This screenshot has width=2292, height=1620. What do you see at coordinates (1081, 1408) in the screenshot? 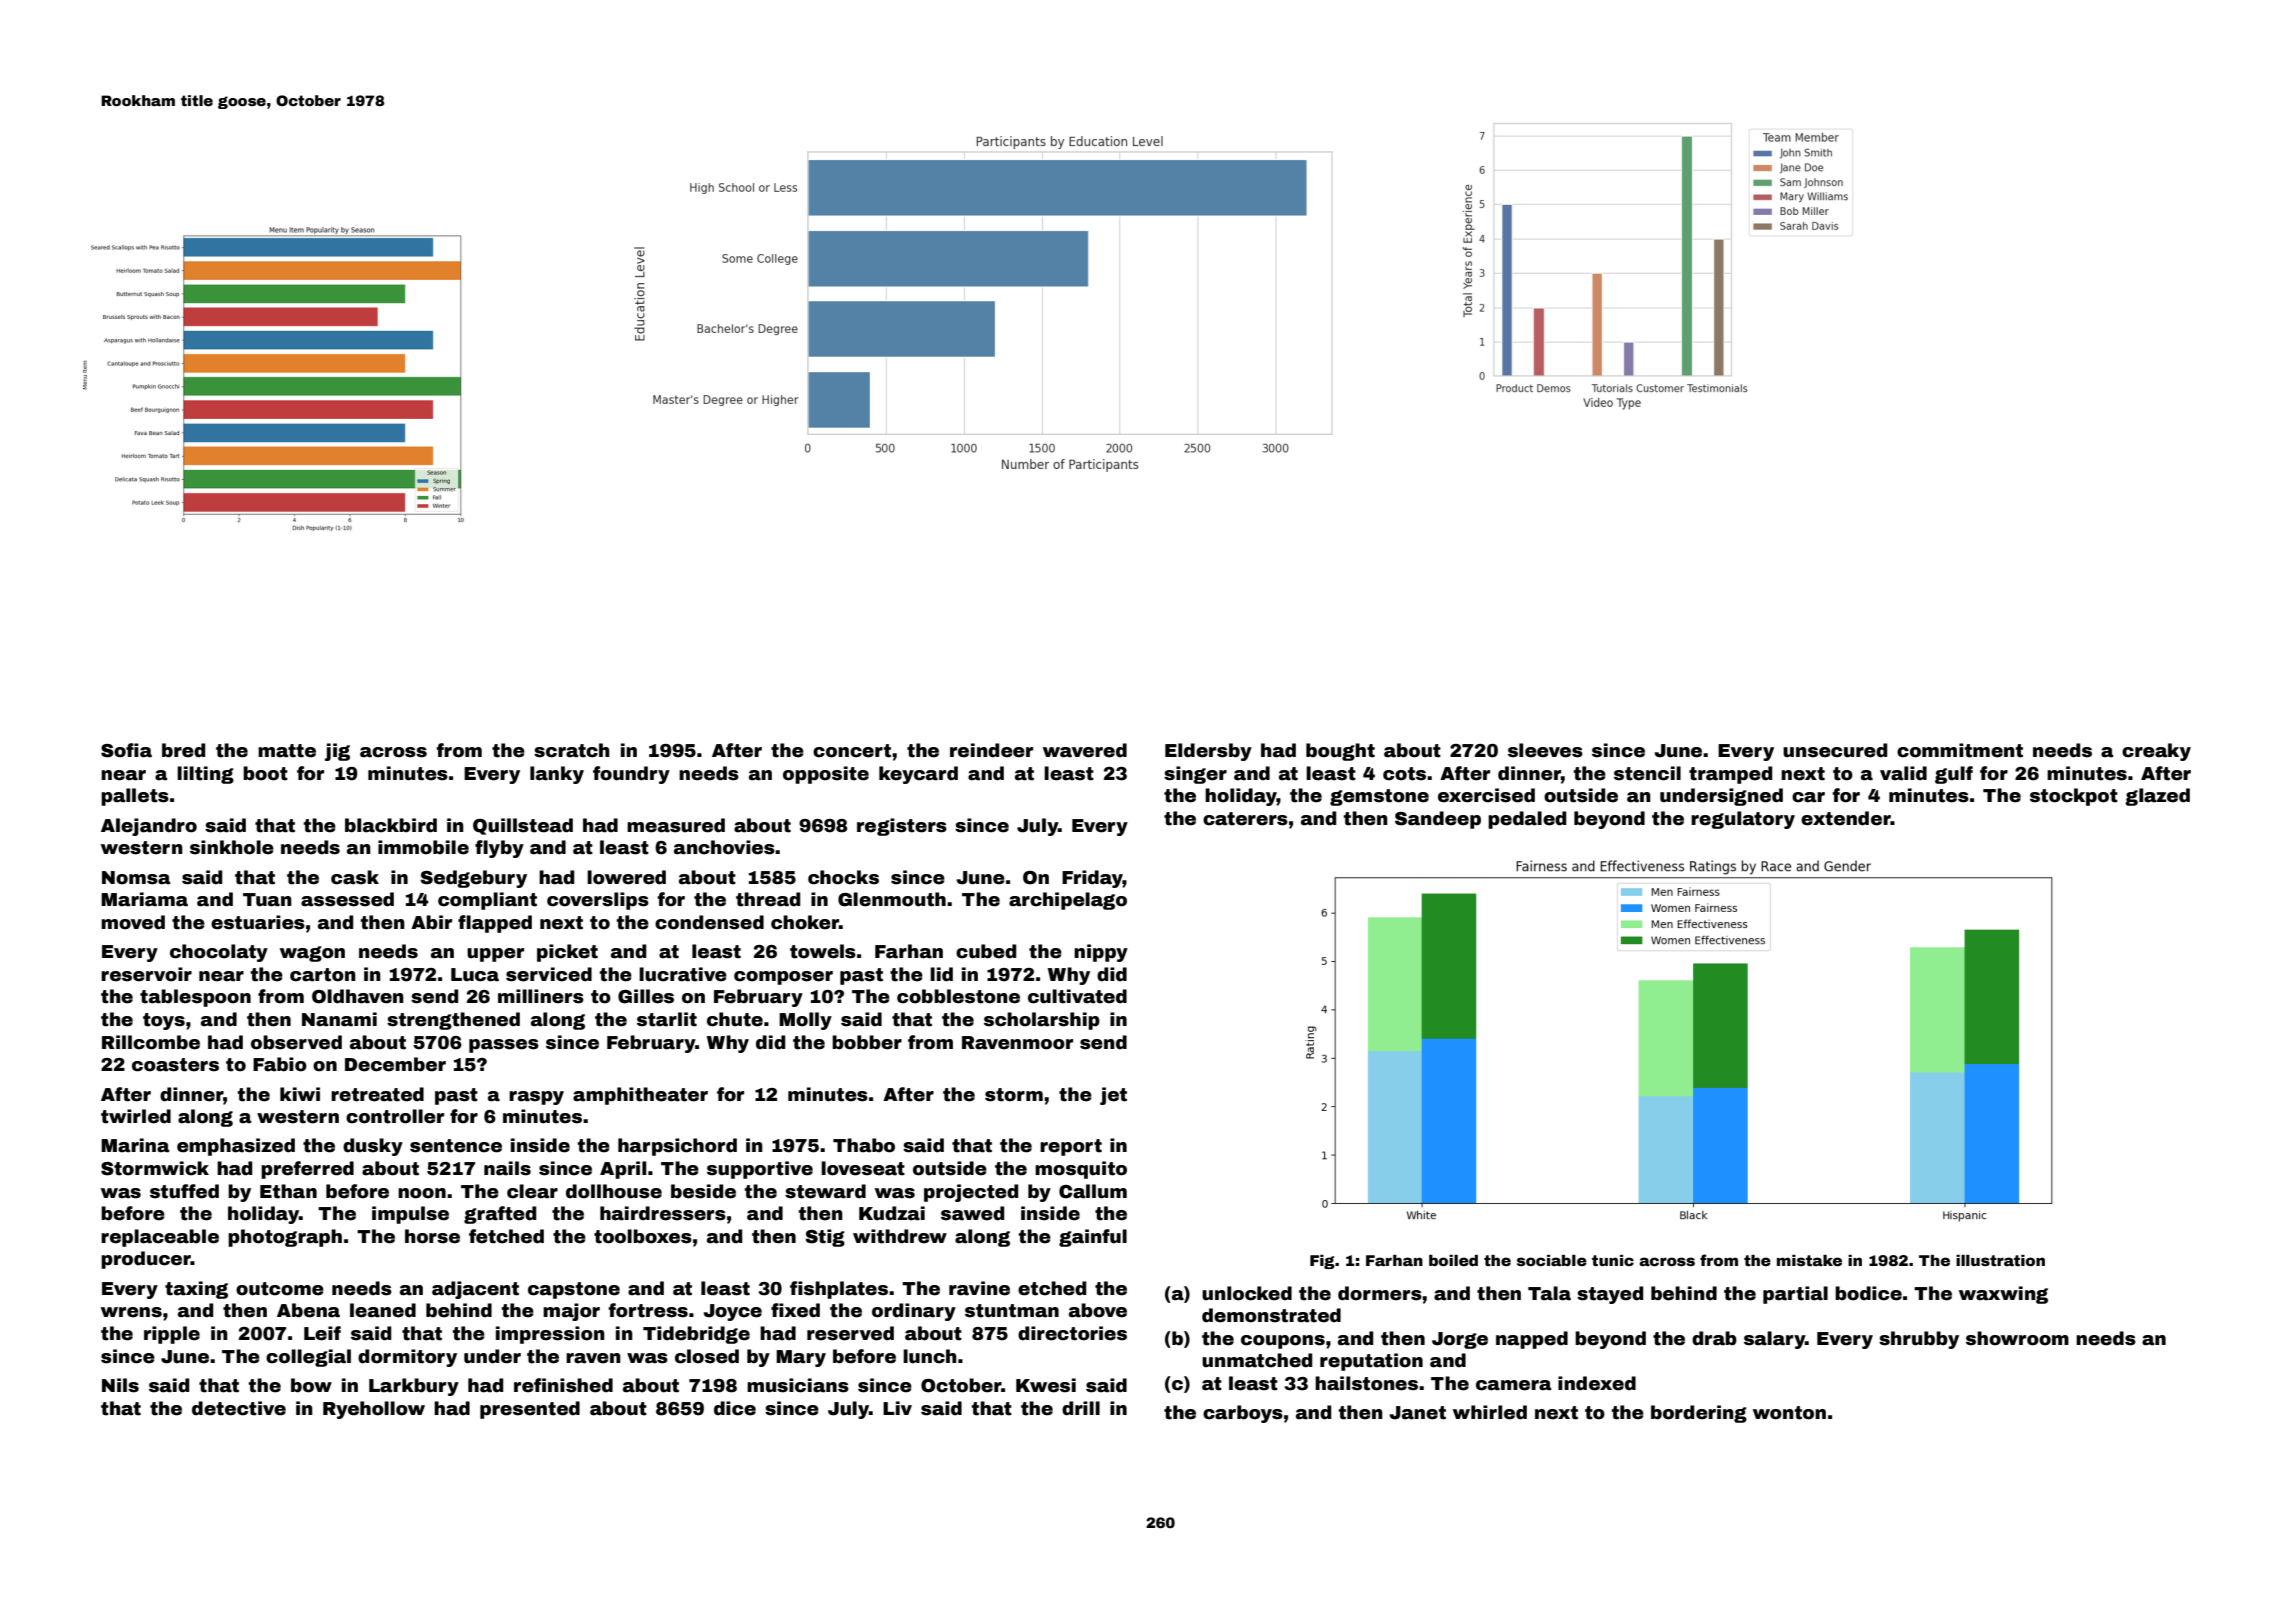
I see `drill` at bounding box center [1081, 1408].
